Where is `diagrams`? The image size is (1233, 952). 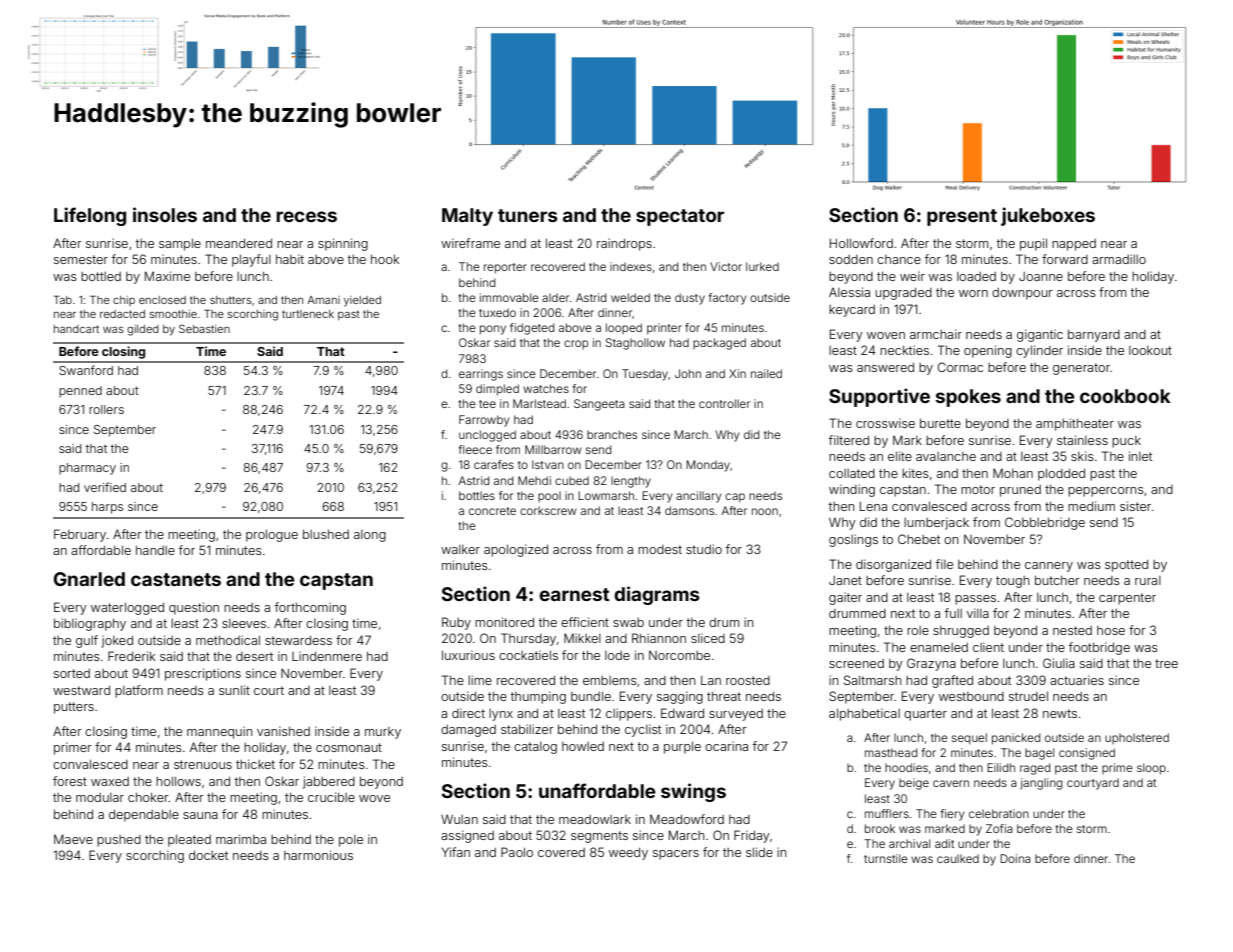
diagrams is located at coordinates (657, 595).
